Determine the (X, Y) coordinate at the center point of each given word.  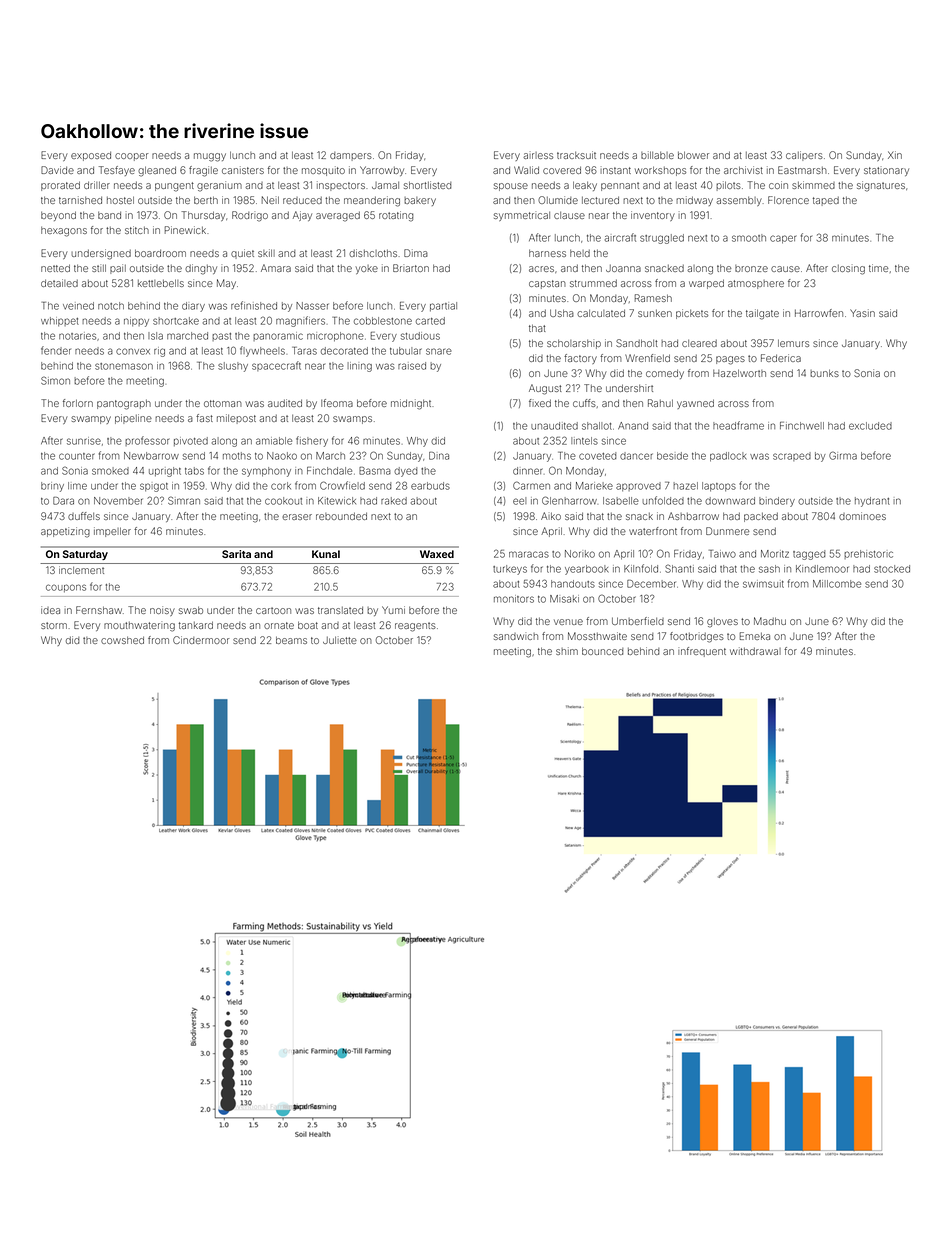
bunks (824, 373)
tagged (809, 555)
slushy (233, 367)
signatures (881, 186)
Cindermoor (201, 640)
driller (97, 185)
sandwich (516, 636)
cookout (283, 501)
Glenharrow (569, 500)
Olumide (558, 200)
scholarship (574, 344)
